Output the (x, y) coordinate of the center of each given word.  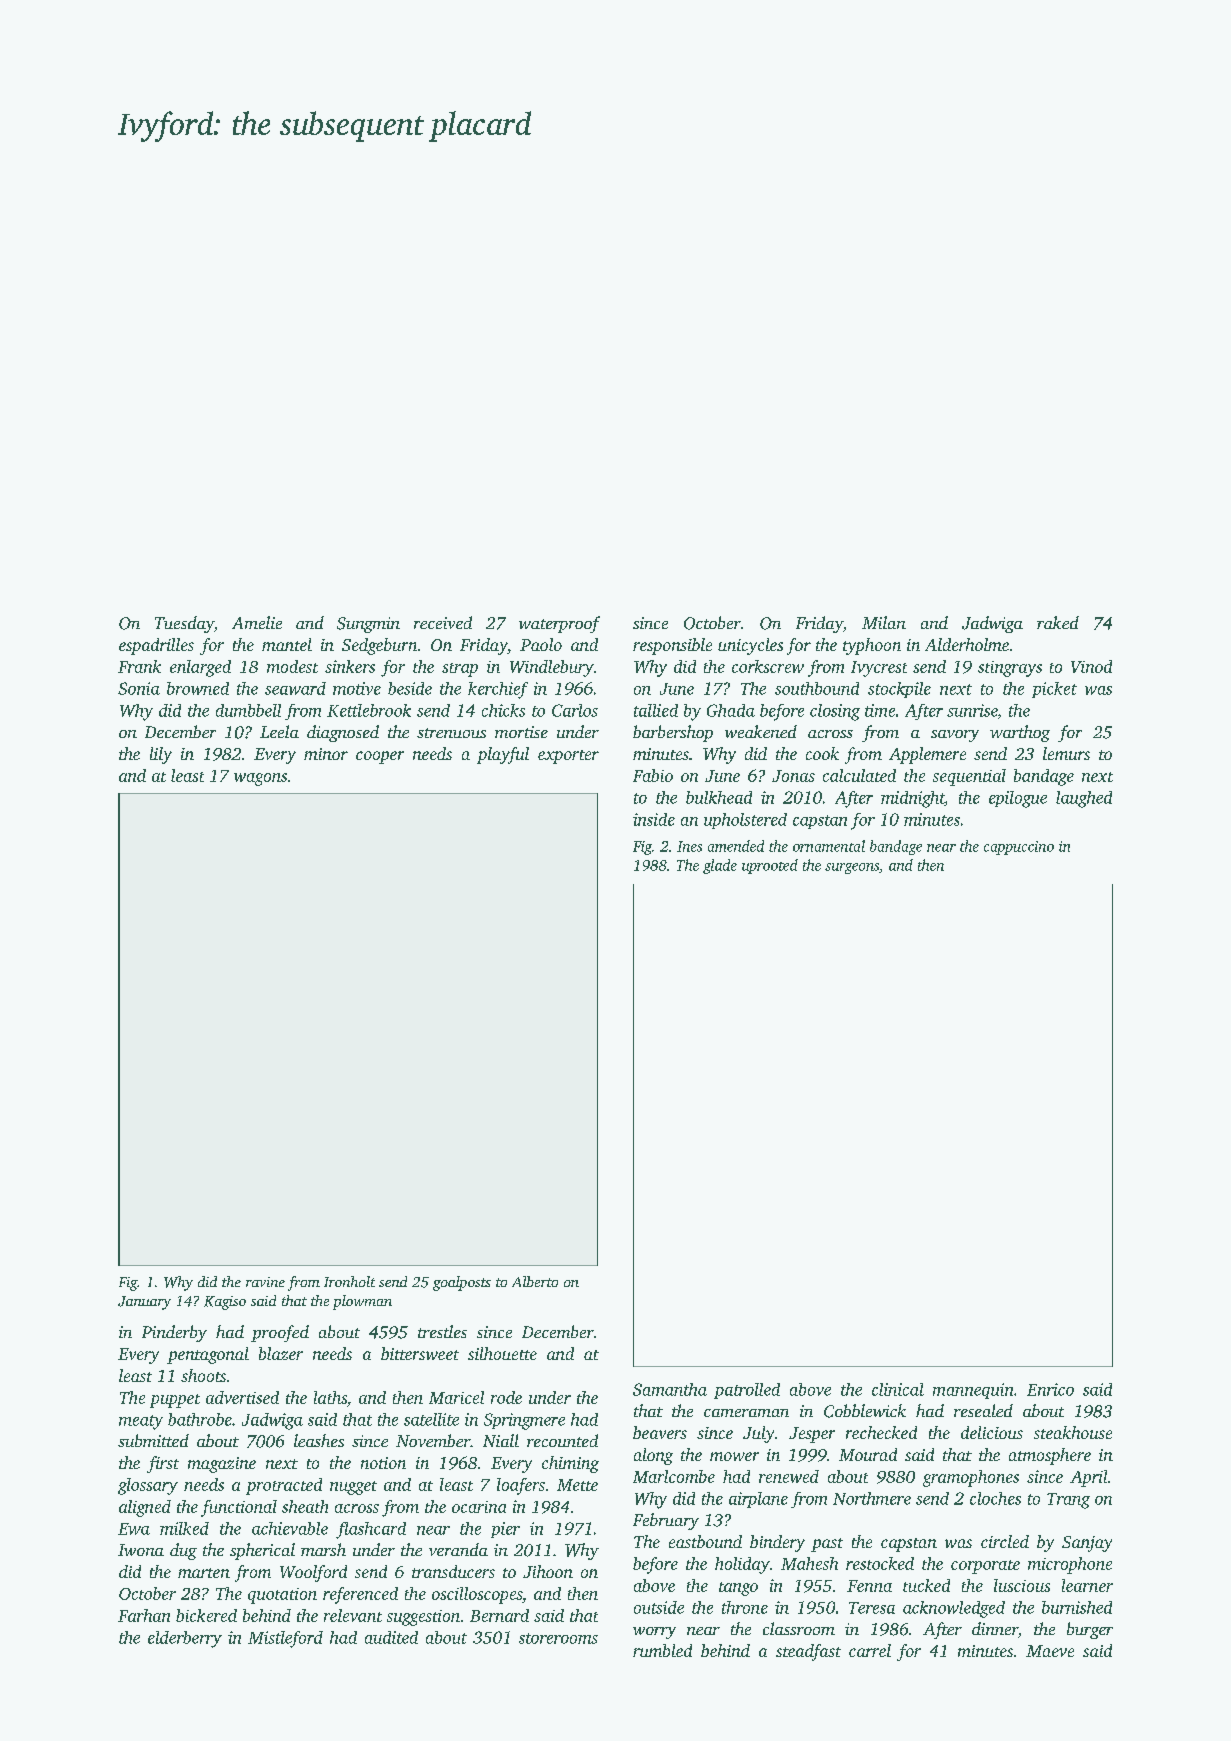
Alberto (535, 1281)
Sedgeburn (379, 646)
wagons (260, 779)
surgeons (852, 868)
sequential (969, 777)
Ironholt (349, 1281)
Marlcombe (674, 1476)
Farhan (144, 1615)
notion (383, 1463)
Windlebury (552, 668)
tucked (926, 1585)
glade (720, 866)
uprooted (770, 866)
